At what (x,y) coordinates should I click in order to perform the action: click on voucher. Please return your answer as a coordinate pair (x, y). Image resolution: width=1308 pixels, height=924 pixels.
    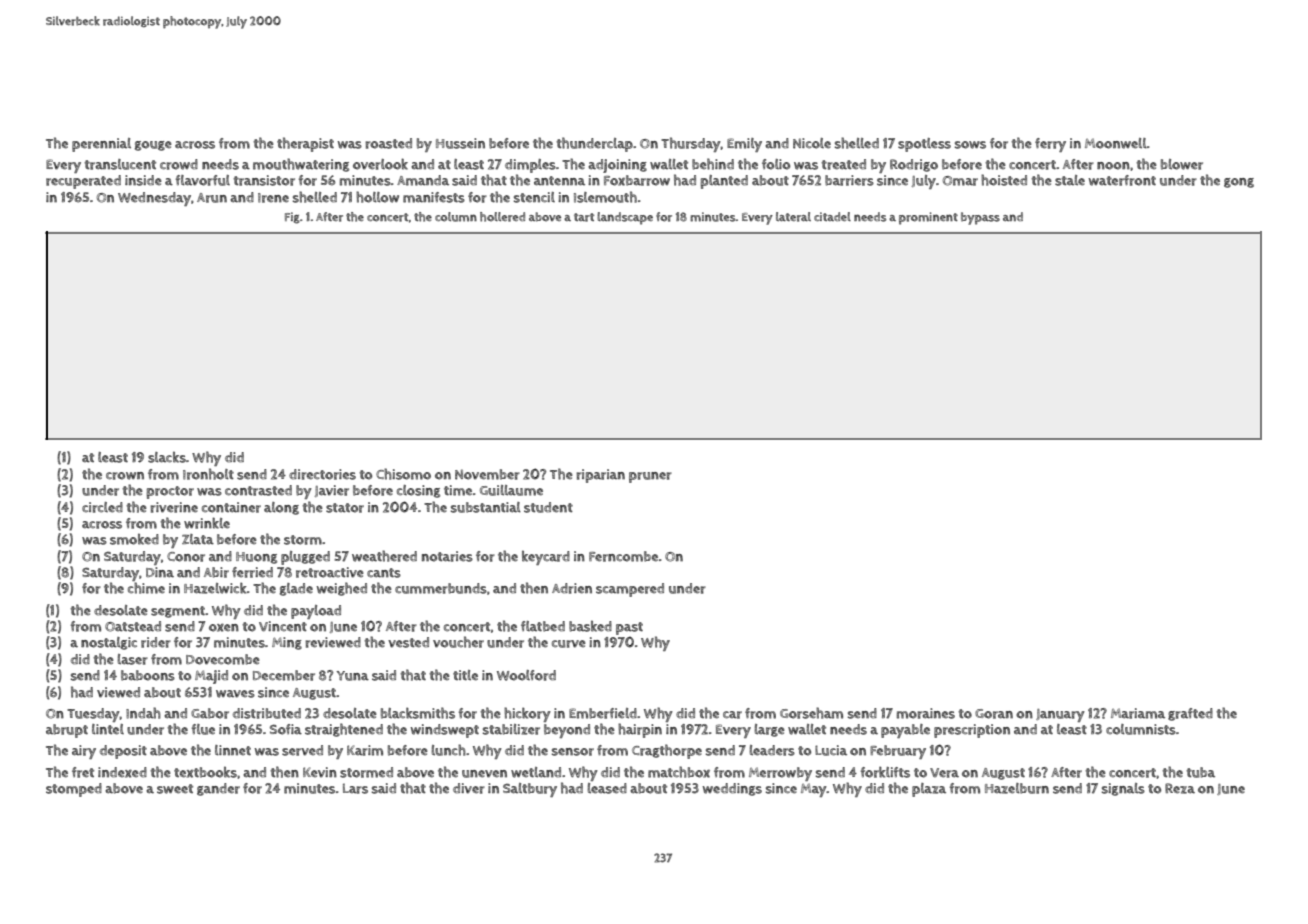
    Looking at the image, I should click on (458, 642).
